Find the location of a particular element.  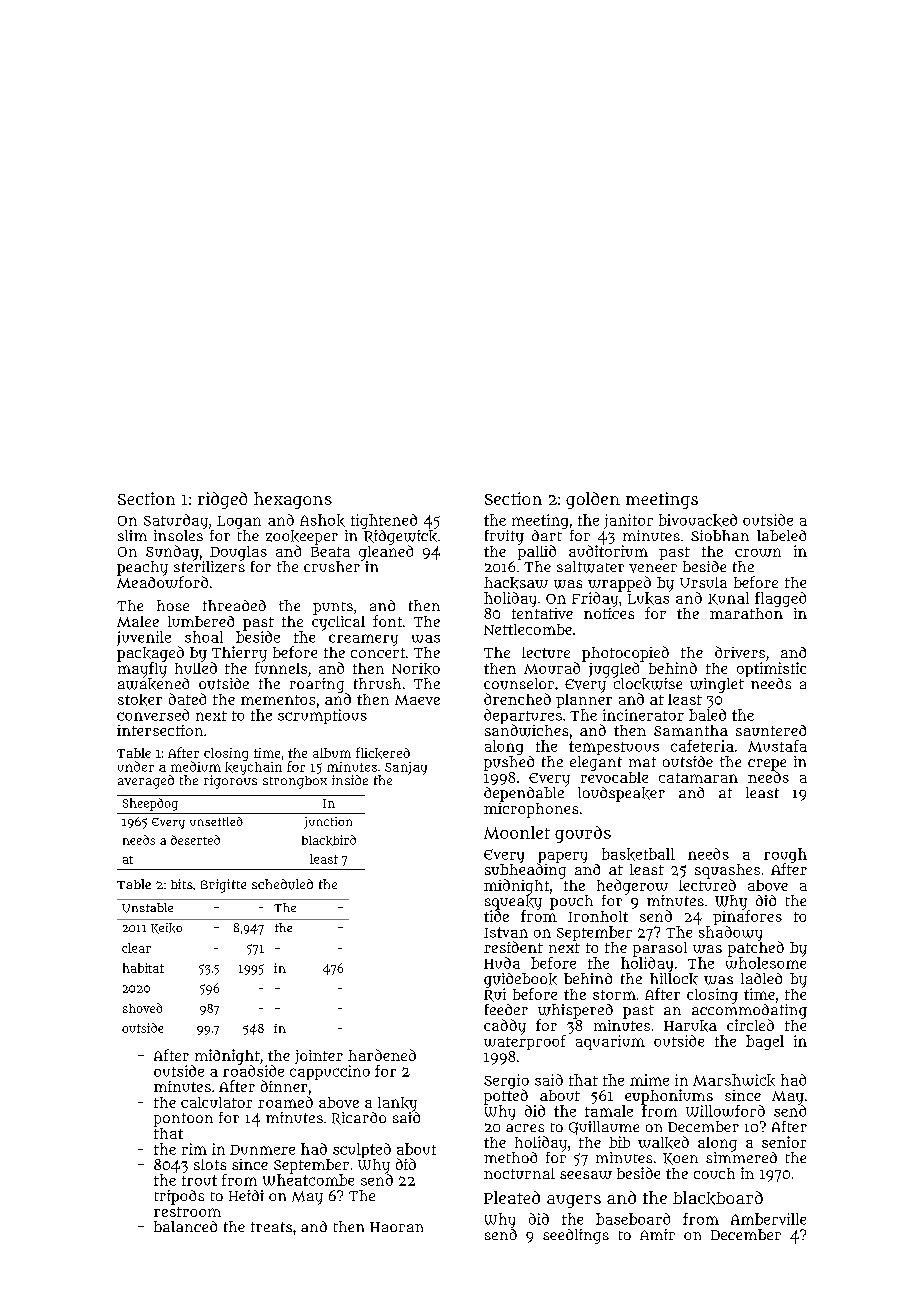

roamed is located at coordinates (285, 1102).
